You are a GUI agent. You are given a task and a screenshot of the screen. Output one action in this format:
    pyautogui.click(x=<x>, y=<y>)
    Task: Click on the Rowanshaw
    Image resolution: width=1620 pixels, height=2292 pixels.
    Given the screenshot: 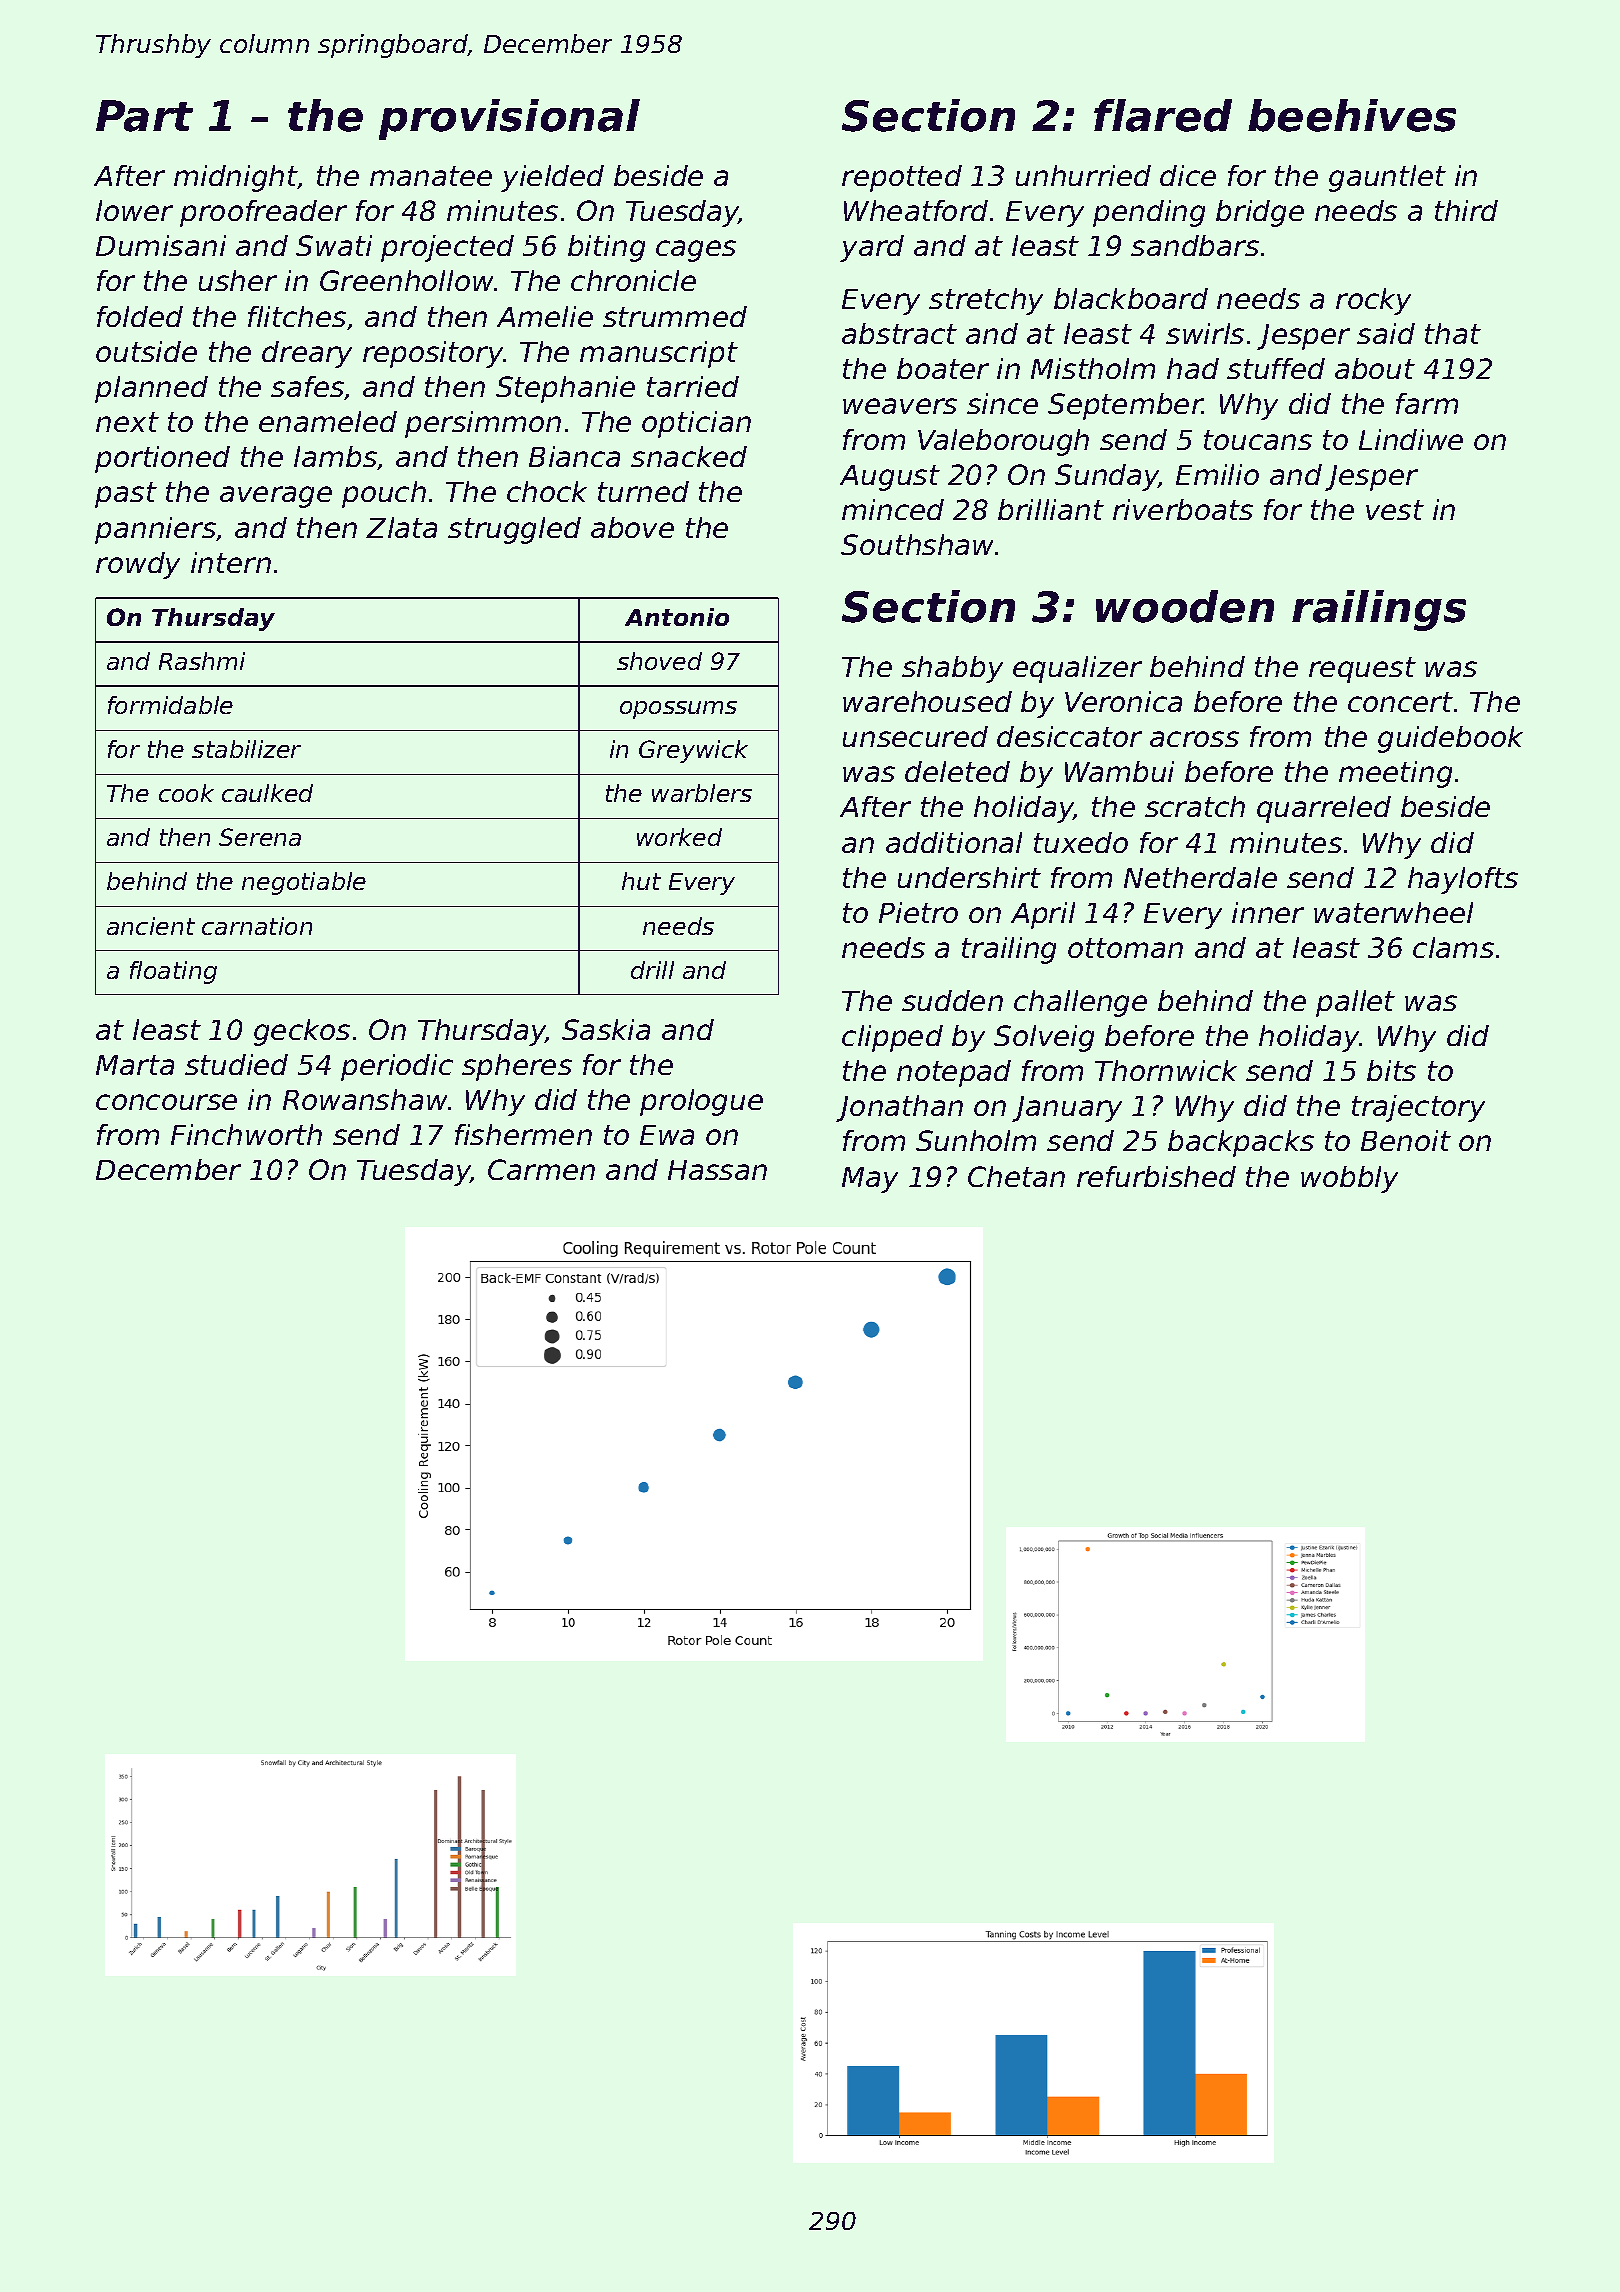 What is the action you would take?
    pyautogui.click(x=365, y=1099)
